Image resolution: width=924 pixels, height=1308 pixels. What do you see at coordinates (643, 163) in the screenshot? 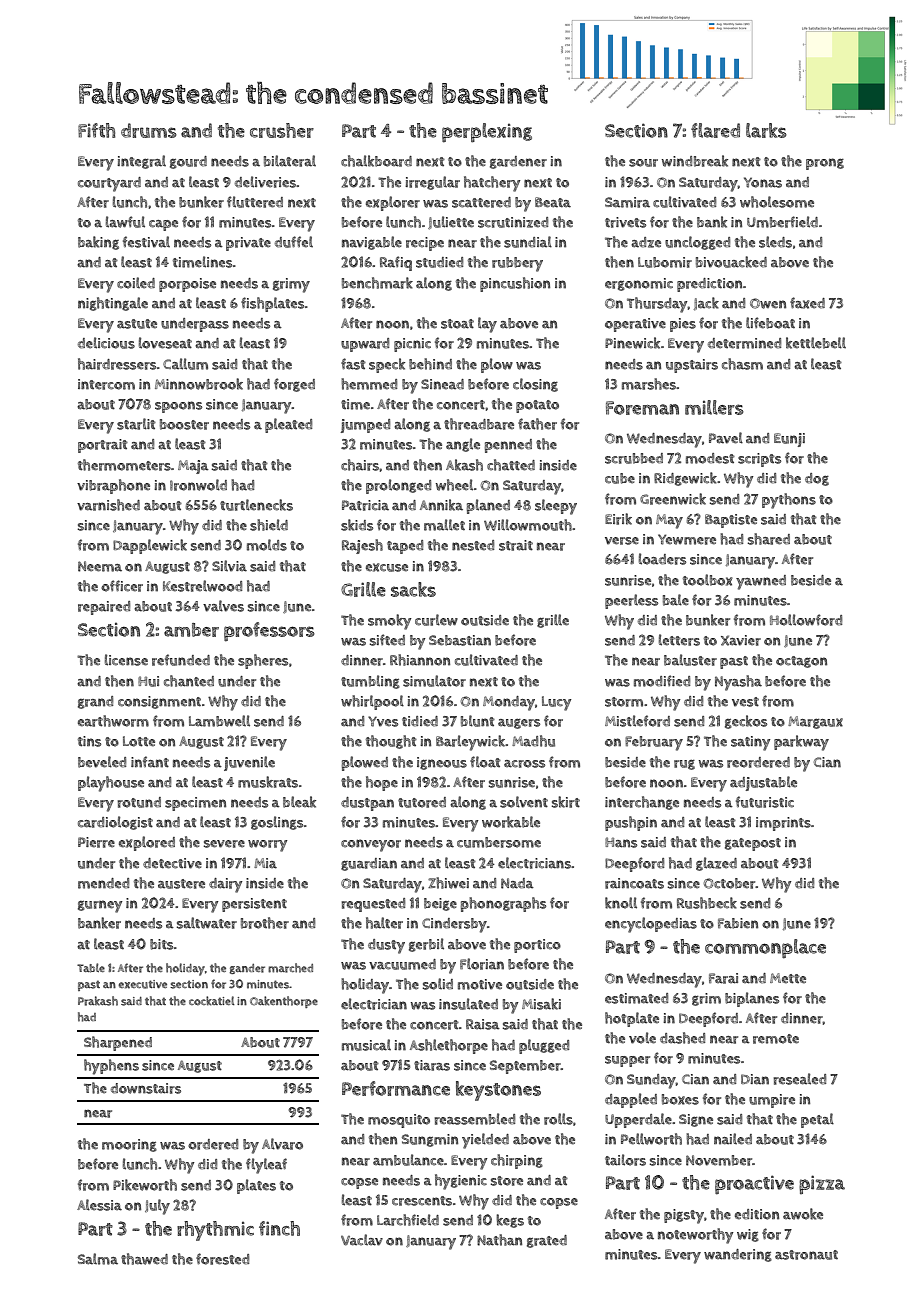
I see `sour` at bounding box center [643, 163].
